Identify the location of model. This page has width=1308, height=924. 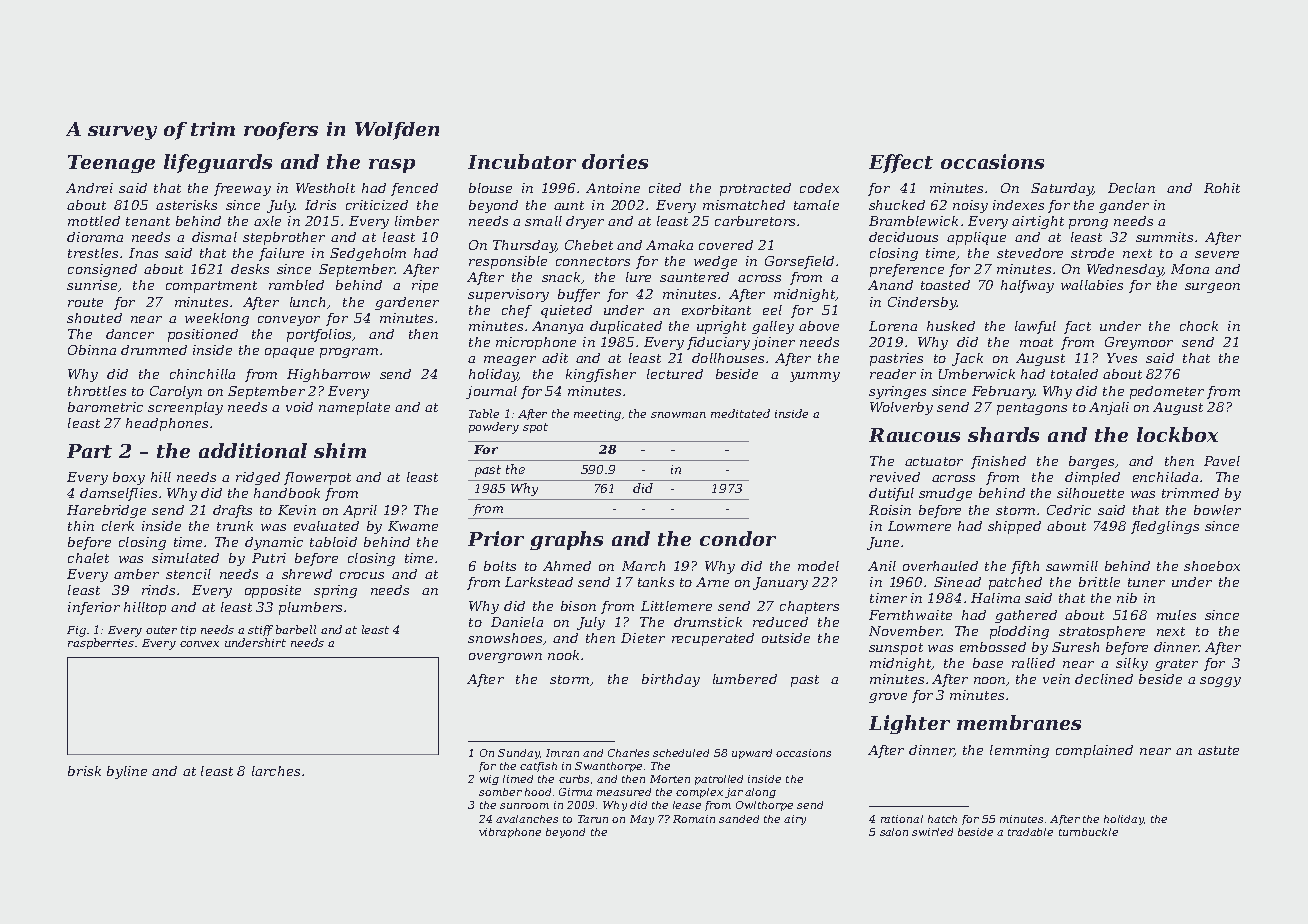
(818, 566).
